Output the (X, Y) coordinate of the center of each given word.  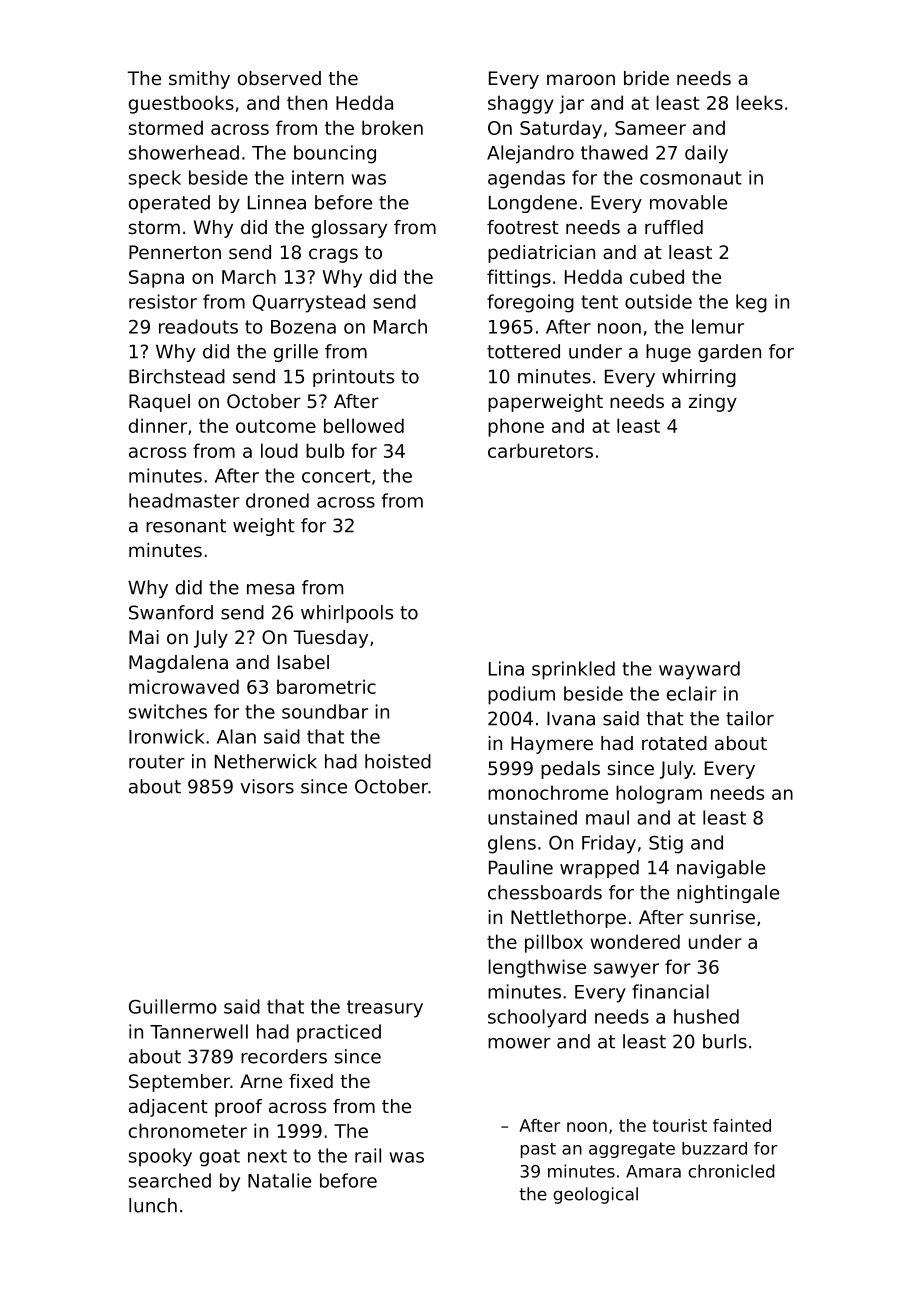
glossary (349, 229)
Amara (653, 1171)
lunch (153, 1205)
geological (595, 1195)
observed (279, 78)
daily (706, 154)
